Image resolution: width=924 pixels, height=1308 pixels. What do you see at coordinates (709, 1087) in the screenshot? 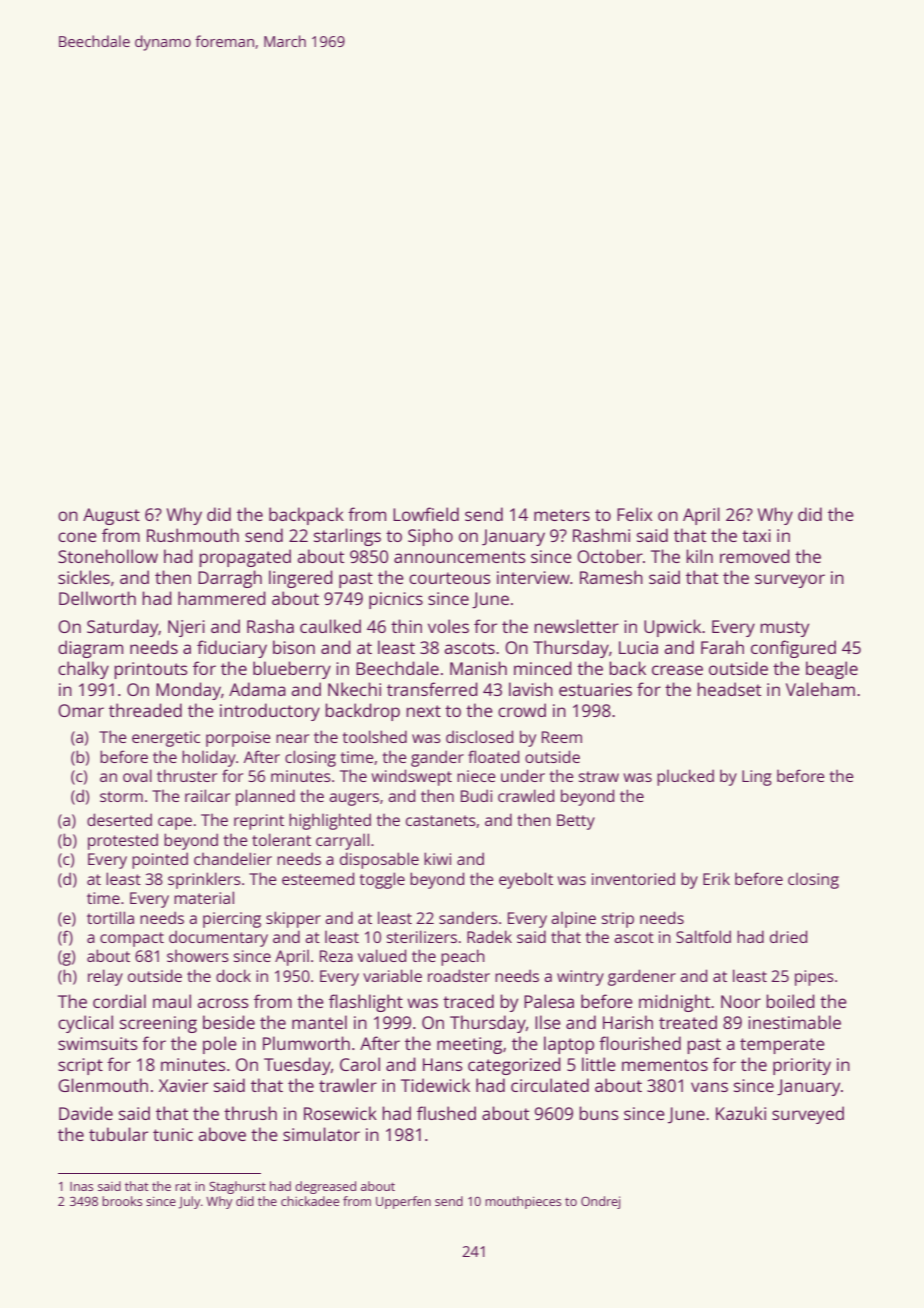
I see `vans` at bounding box center [709, 1087].
